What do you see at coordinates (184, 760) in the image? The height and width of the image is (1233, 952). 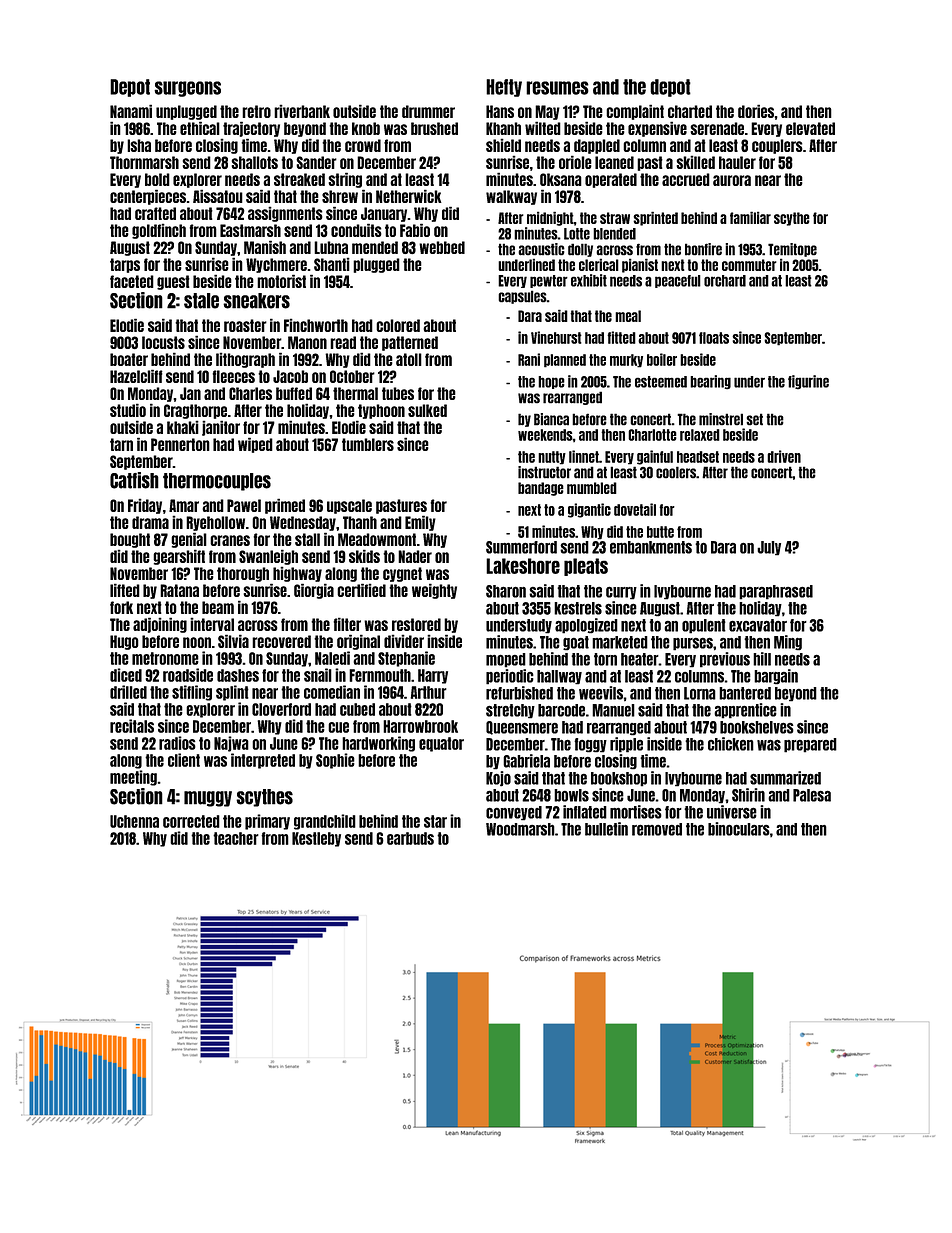 I see `client` at bounding box center [184, 760].
